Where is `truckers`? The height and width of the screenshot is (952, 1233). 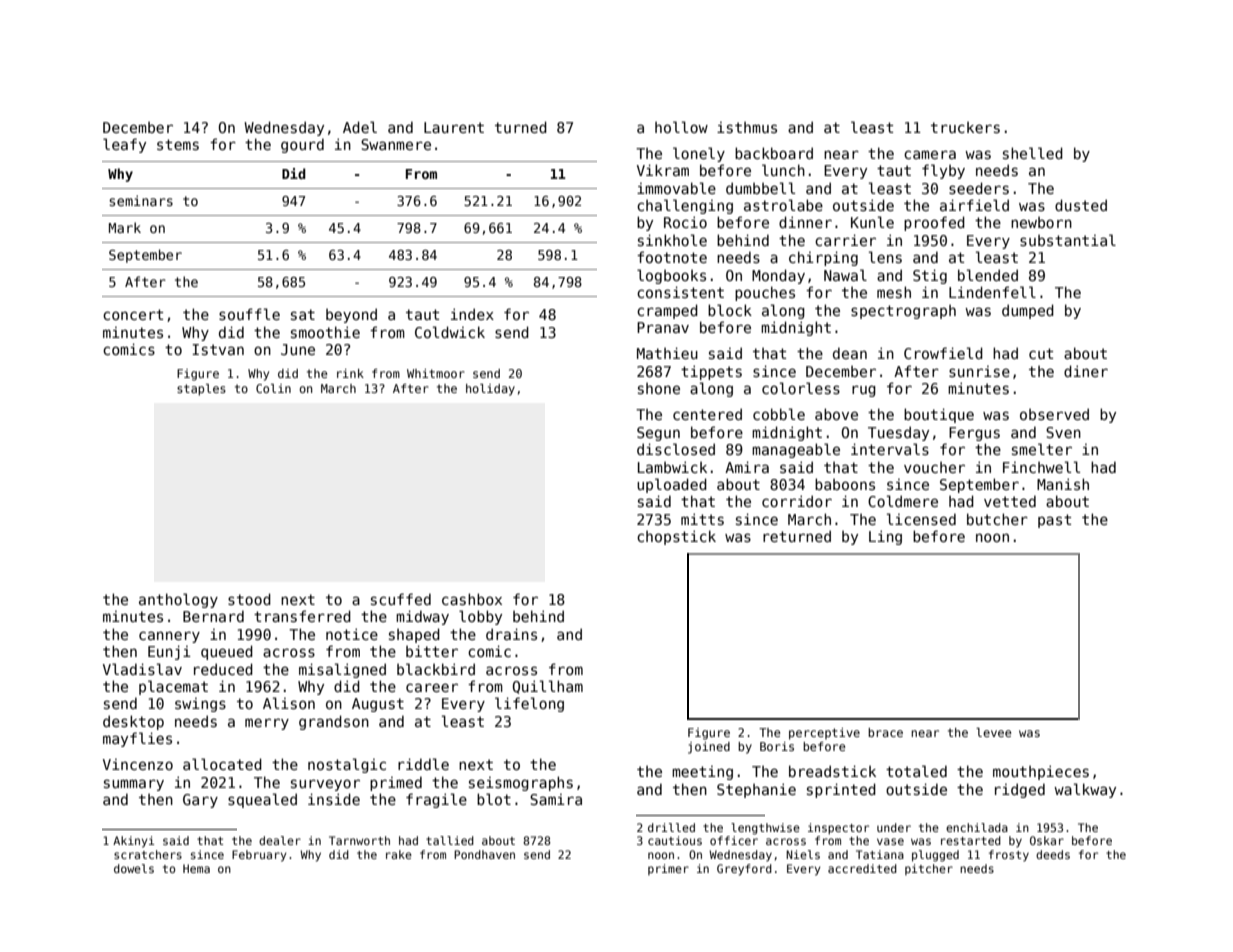 truckers is located at coordinates (965, 127).
